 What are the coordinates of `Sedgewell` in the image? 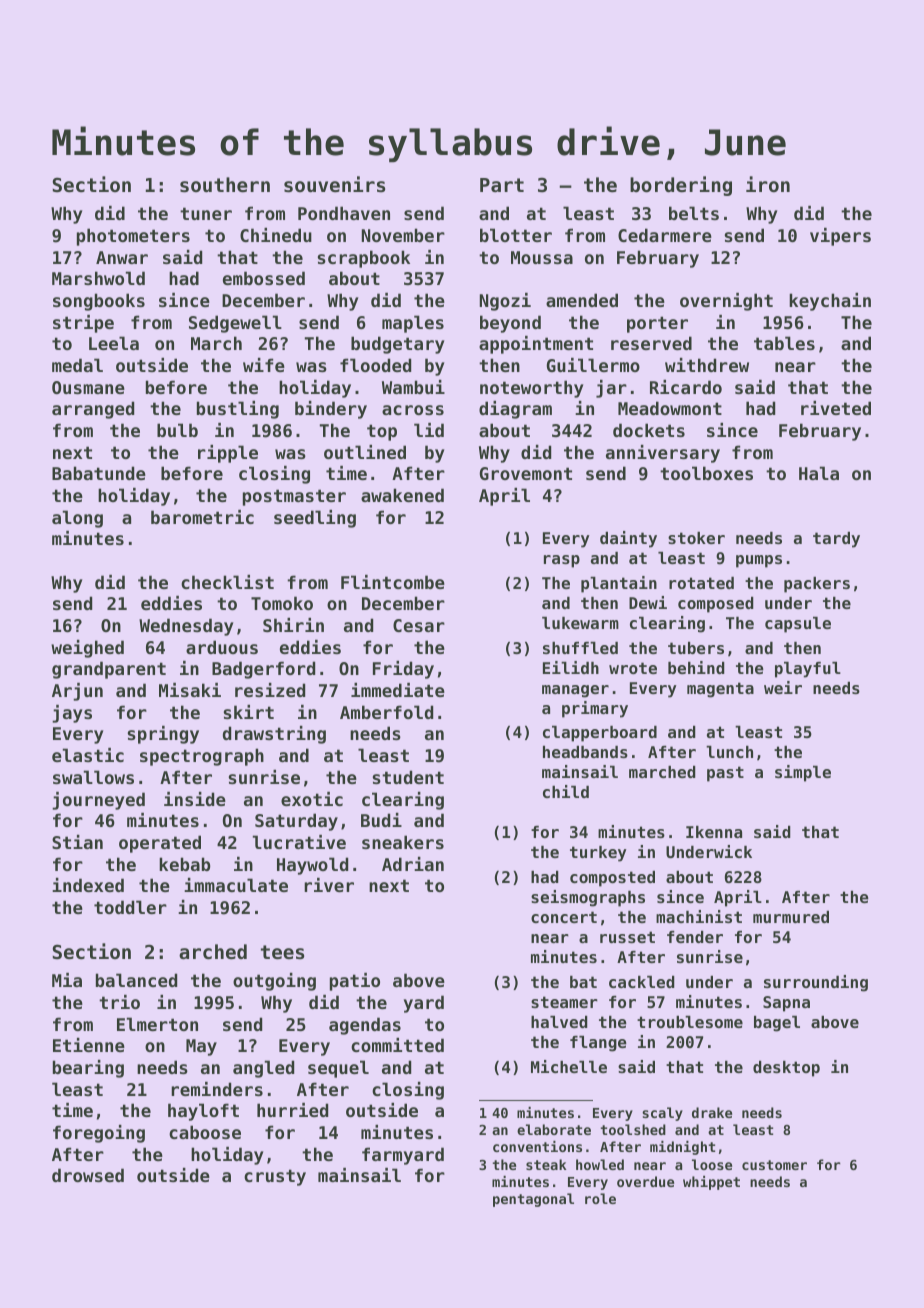 It's located at (235, 324).
